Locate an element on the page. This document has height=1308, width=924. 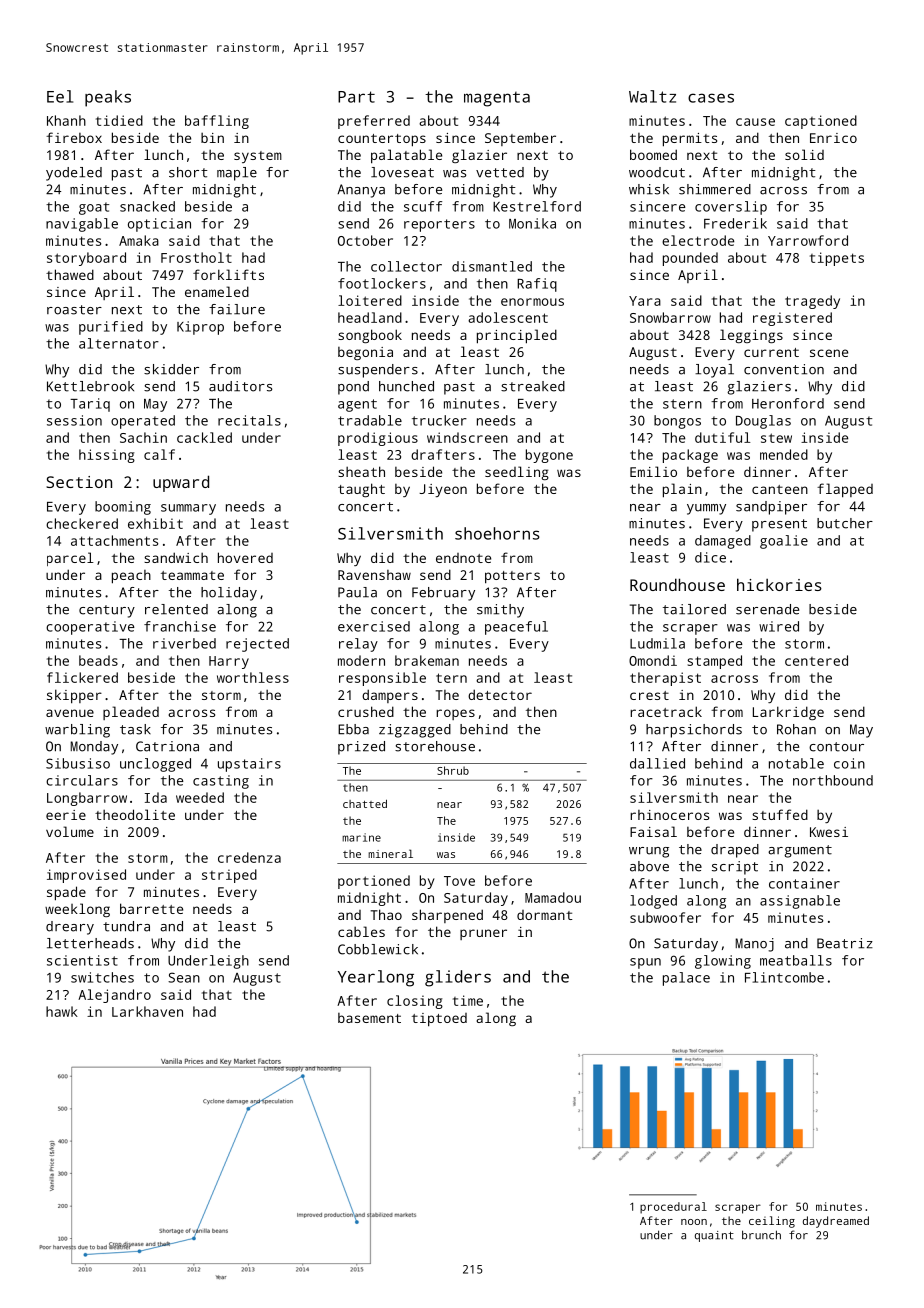
hawk is located at coordinates (62, 1011).
